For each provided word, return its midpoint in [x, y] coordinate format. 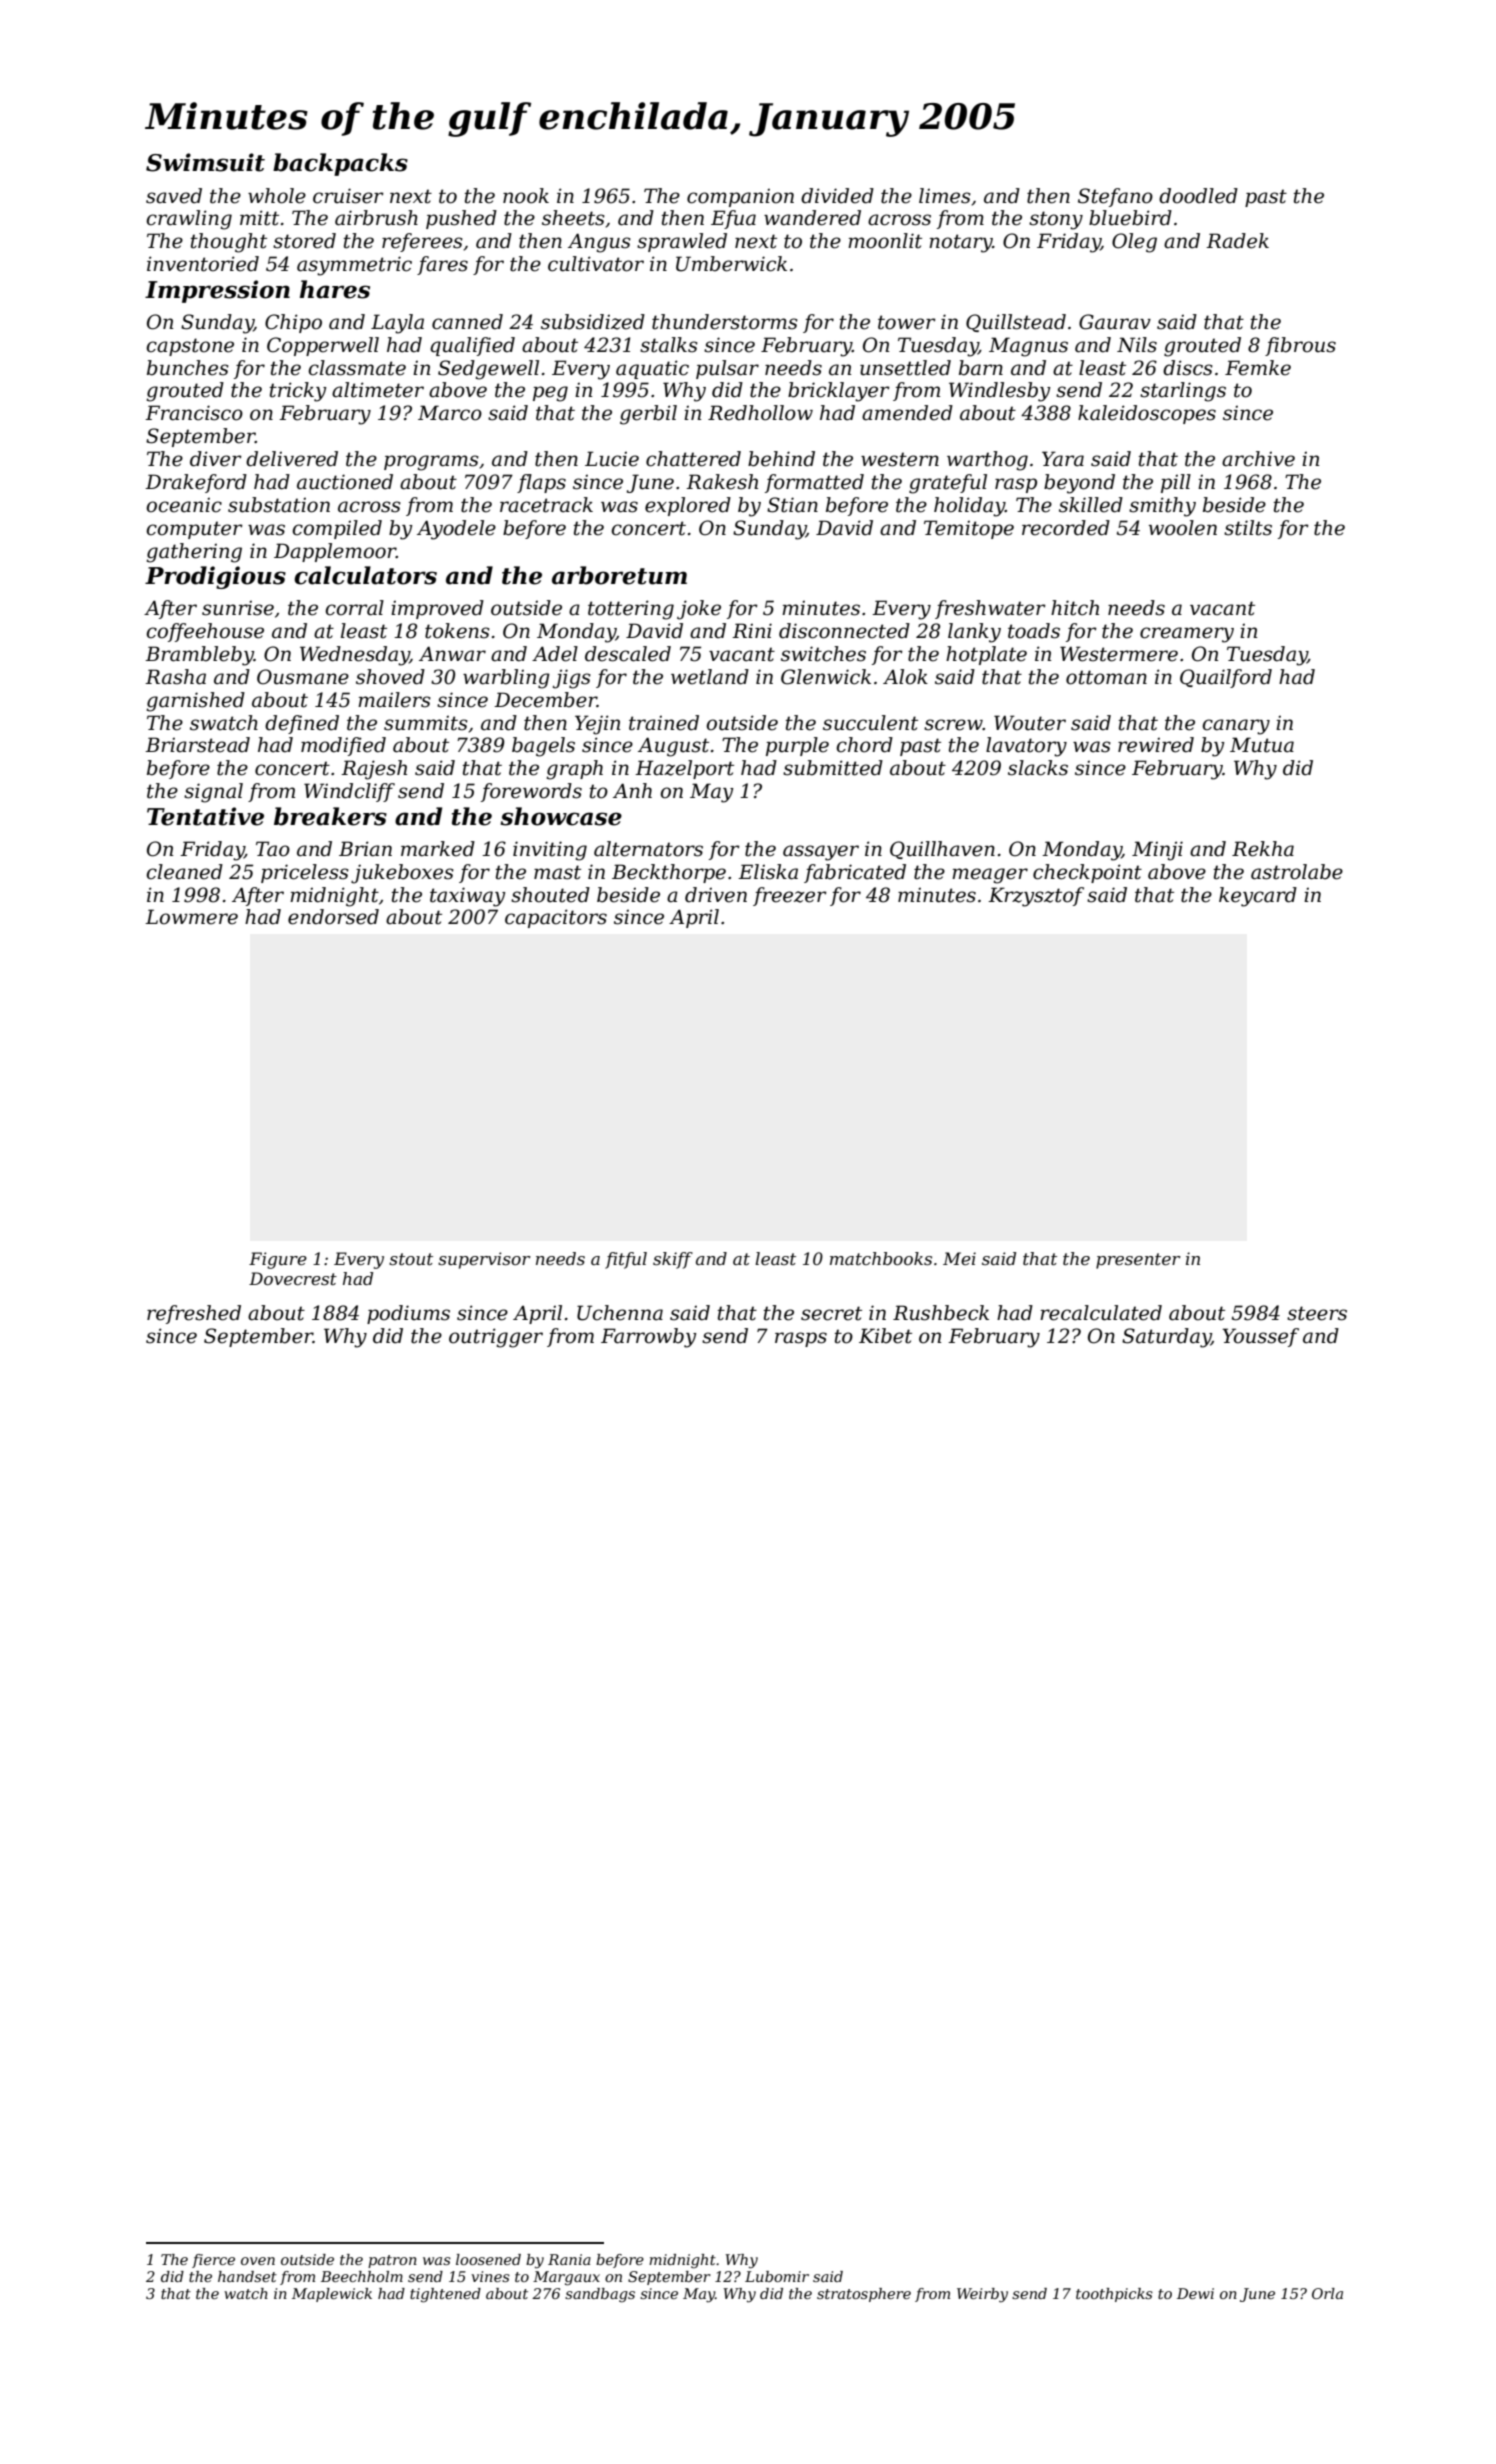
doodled [1198, 196]
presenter [1138, 1261]
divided [837, 196]
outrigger [496, 1338]
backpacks [340, 164]
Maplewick [332, 2295]
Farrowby [648, 1338]
